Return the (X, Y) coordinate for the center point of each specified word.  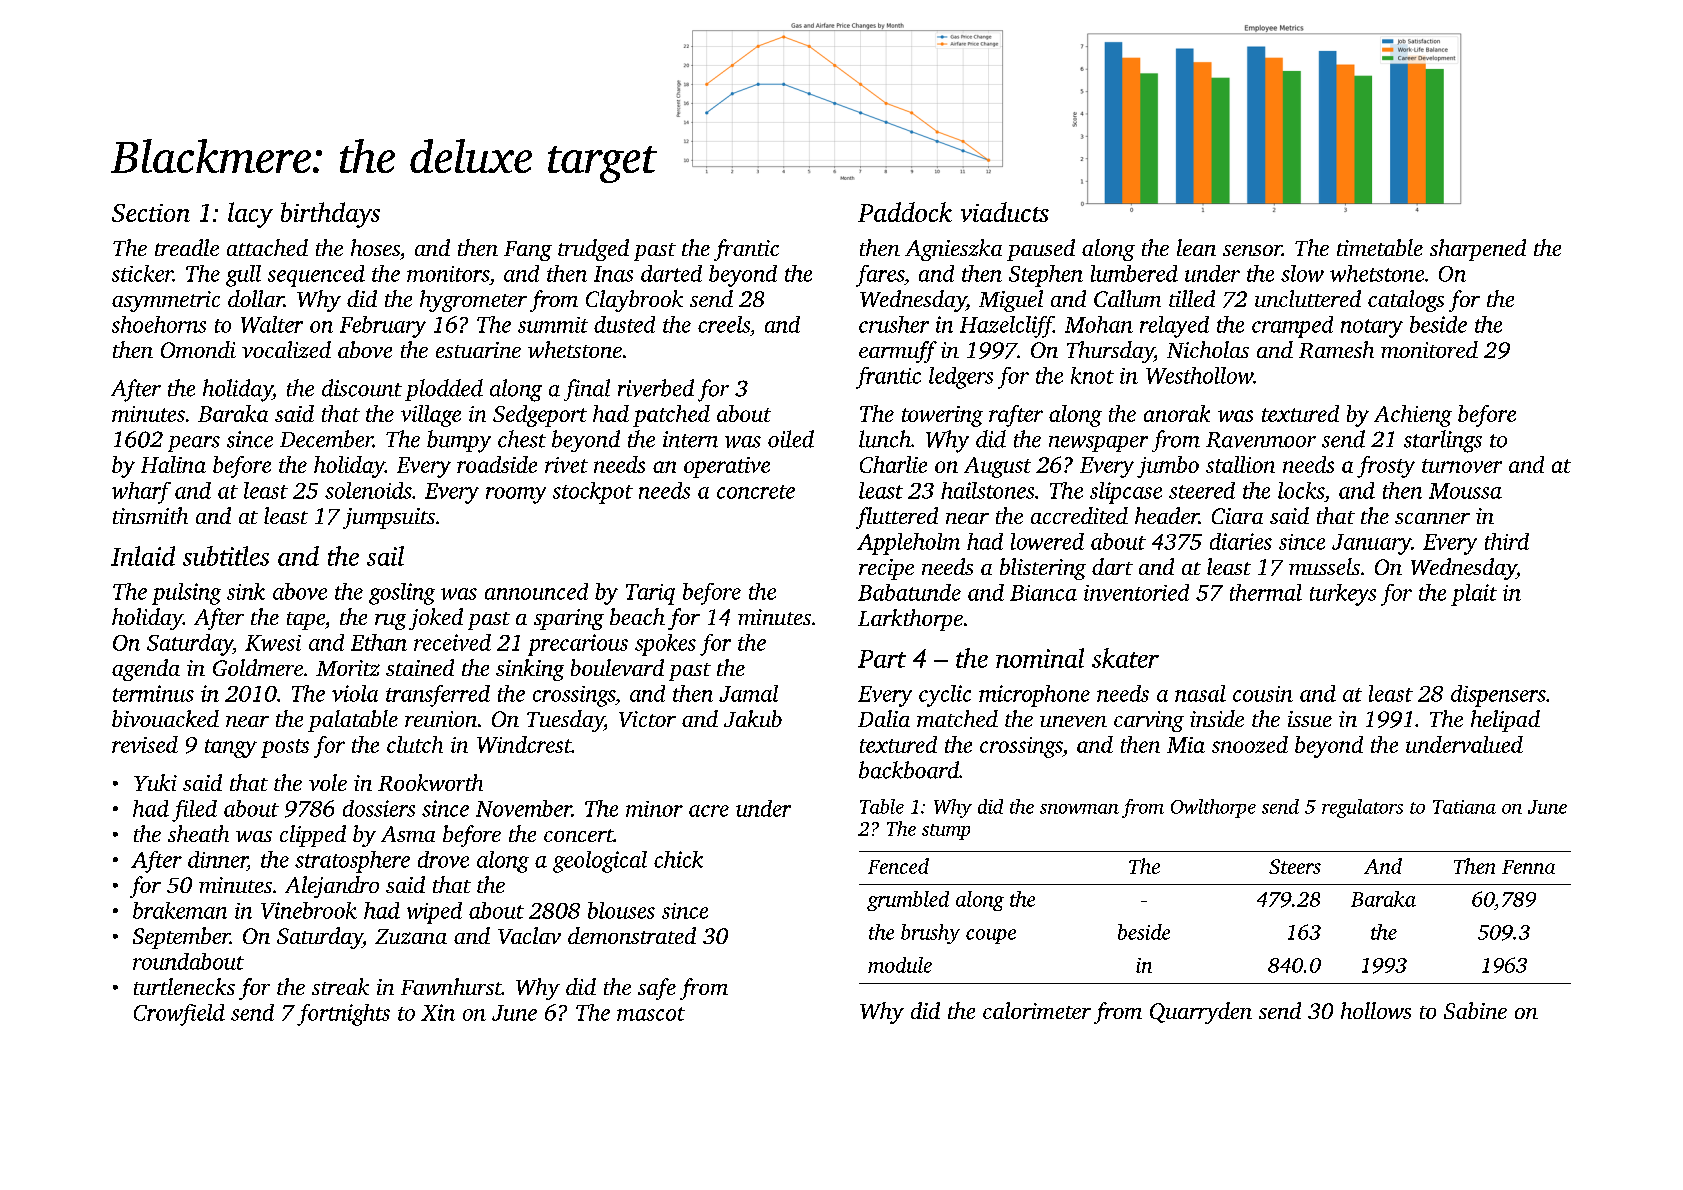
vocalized (286, 349)
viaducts (1005, 212)
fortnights (343, 1015)
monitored (1429, 349)
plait (1474, 595)
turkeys (1343, 595)
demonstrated (632, 935)
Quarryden (1201, 1013)
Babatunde (909, 592)
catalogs (1406, 301)
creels (724, 324)
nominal (1040, 658)
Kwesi (273, 643)
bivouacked (165, 718)
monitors (448, 274)
